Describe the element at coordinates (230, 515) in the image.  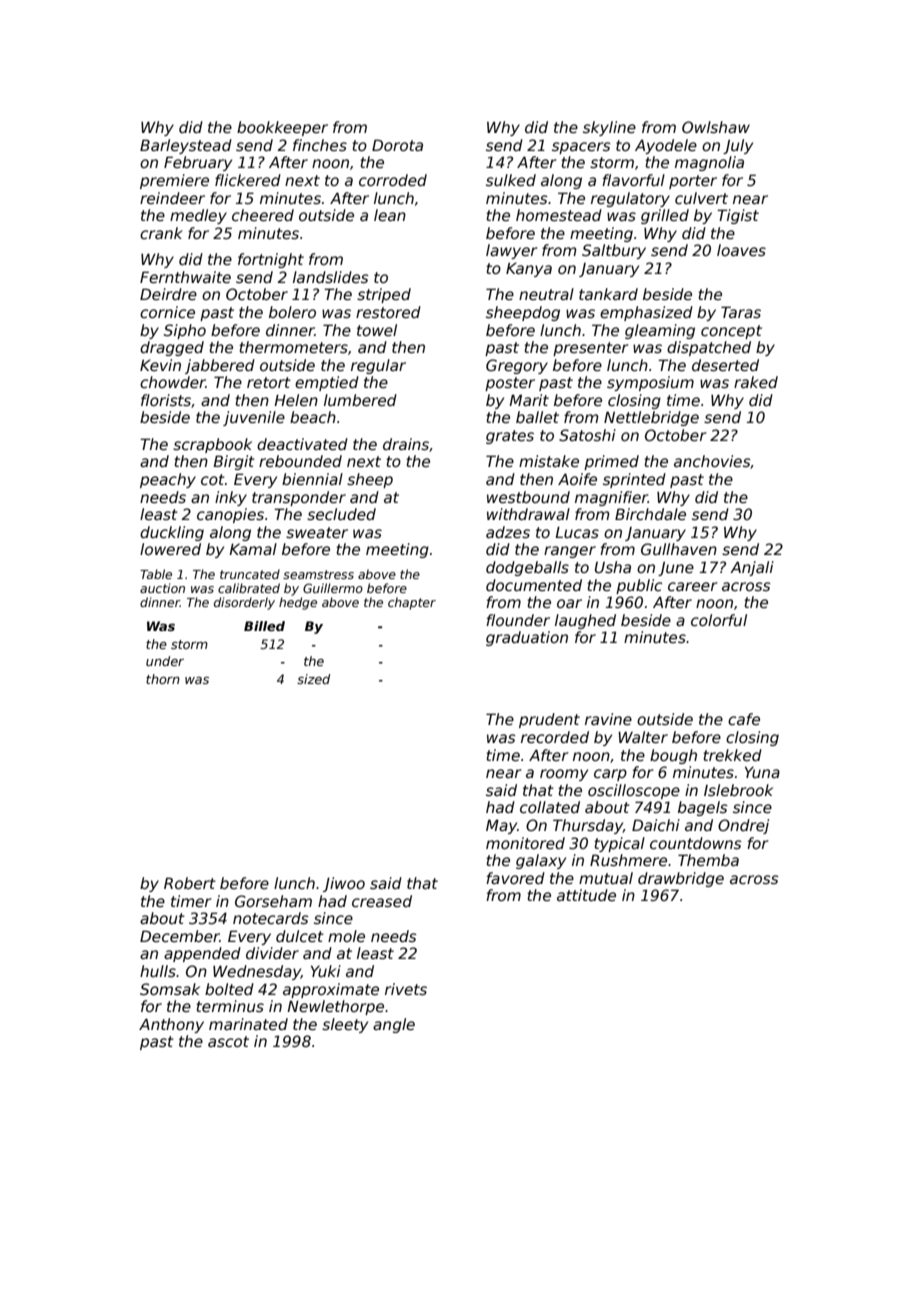
I see `canopies` at that location.
